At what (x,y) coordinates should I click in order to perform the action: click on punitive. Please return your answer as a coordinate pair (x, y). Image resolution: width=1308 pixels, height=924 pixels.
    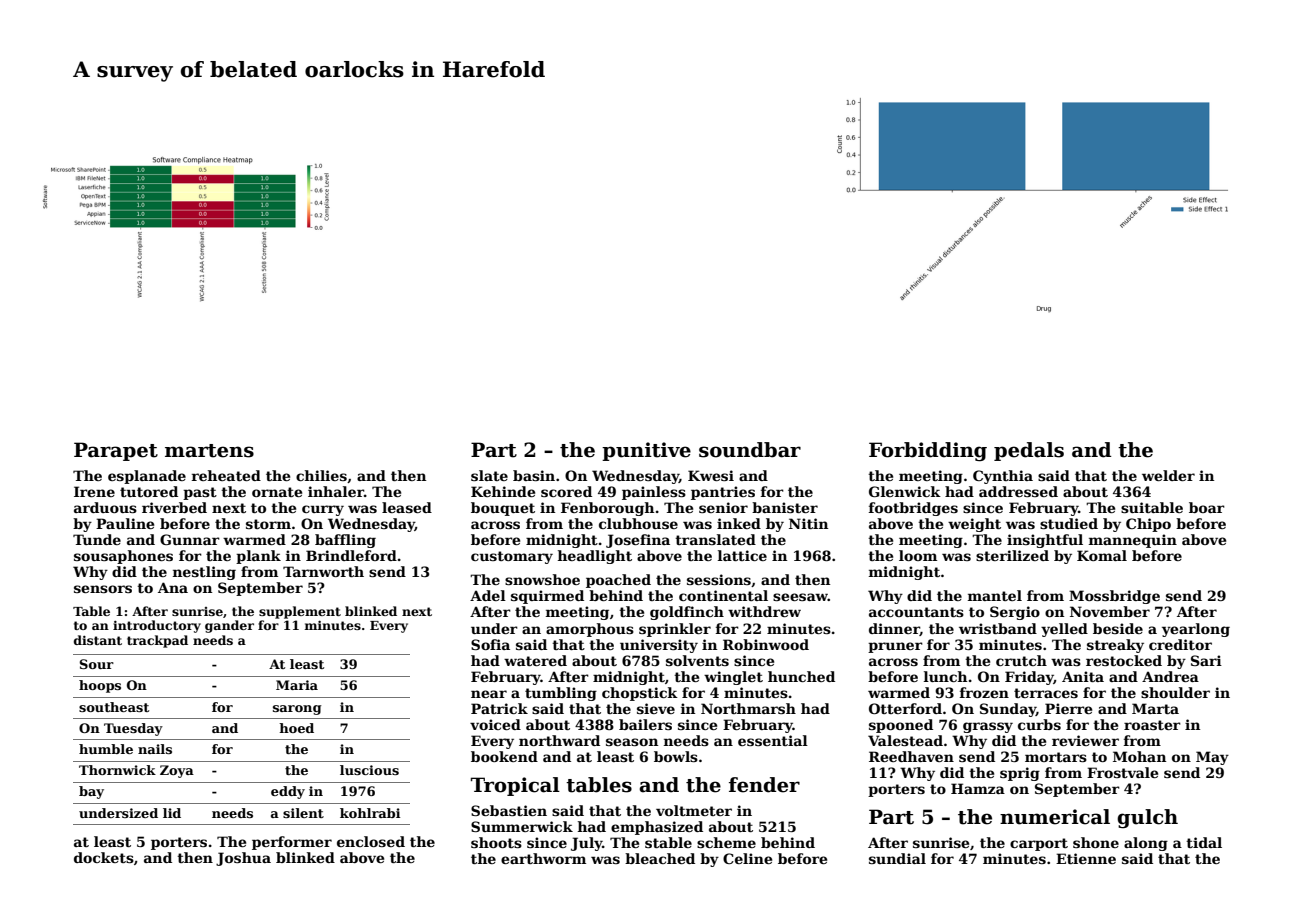
    Looking at the image, I should click on (646, 451).
